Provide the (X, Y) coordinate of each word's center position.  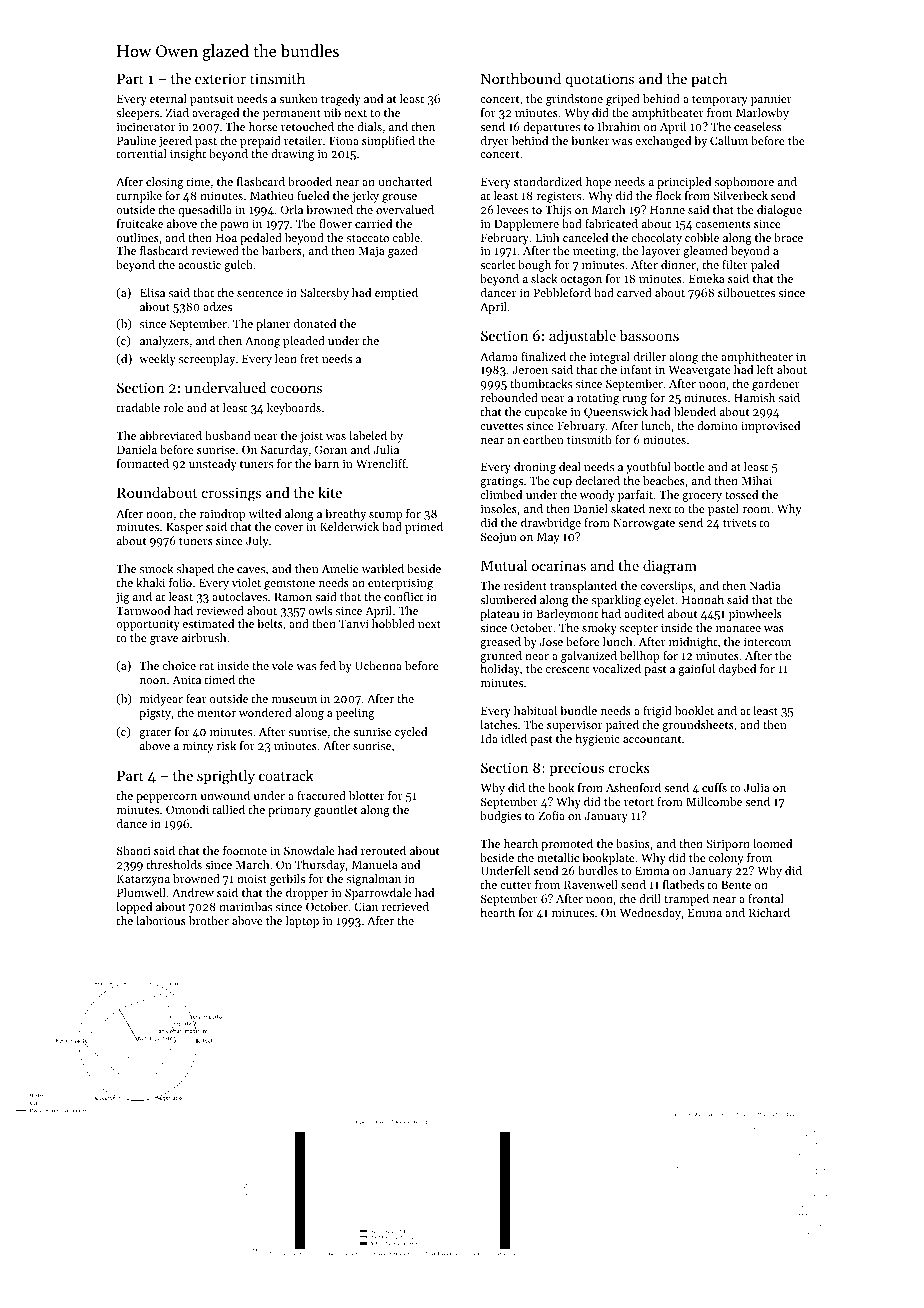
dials (369, 126)
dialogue (779, 211)
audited (644, 613)
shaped (195, 570)
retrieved (405, 906)
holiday (500, 670)
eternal (168, 98)
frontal (766, 898)
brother (209, 920)
